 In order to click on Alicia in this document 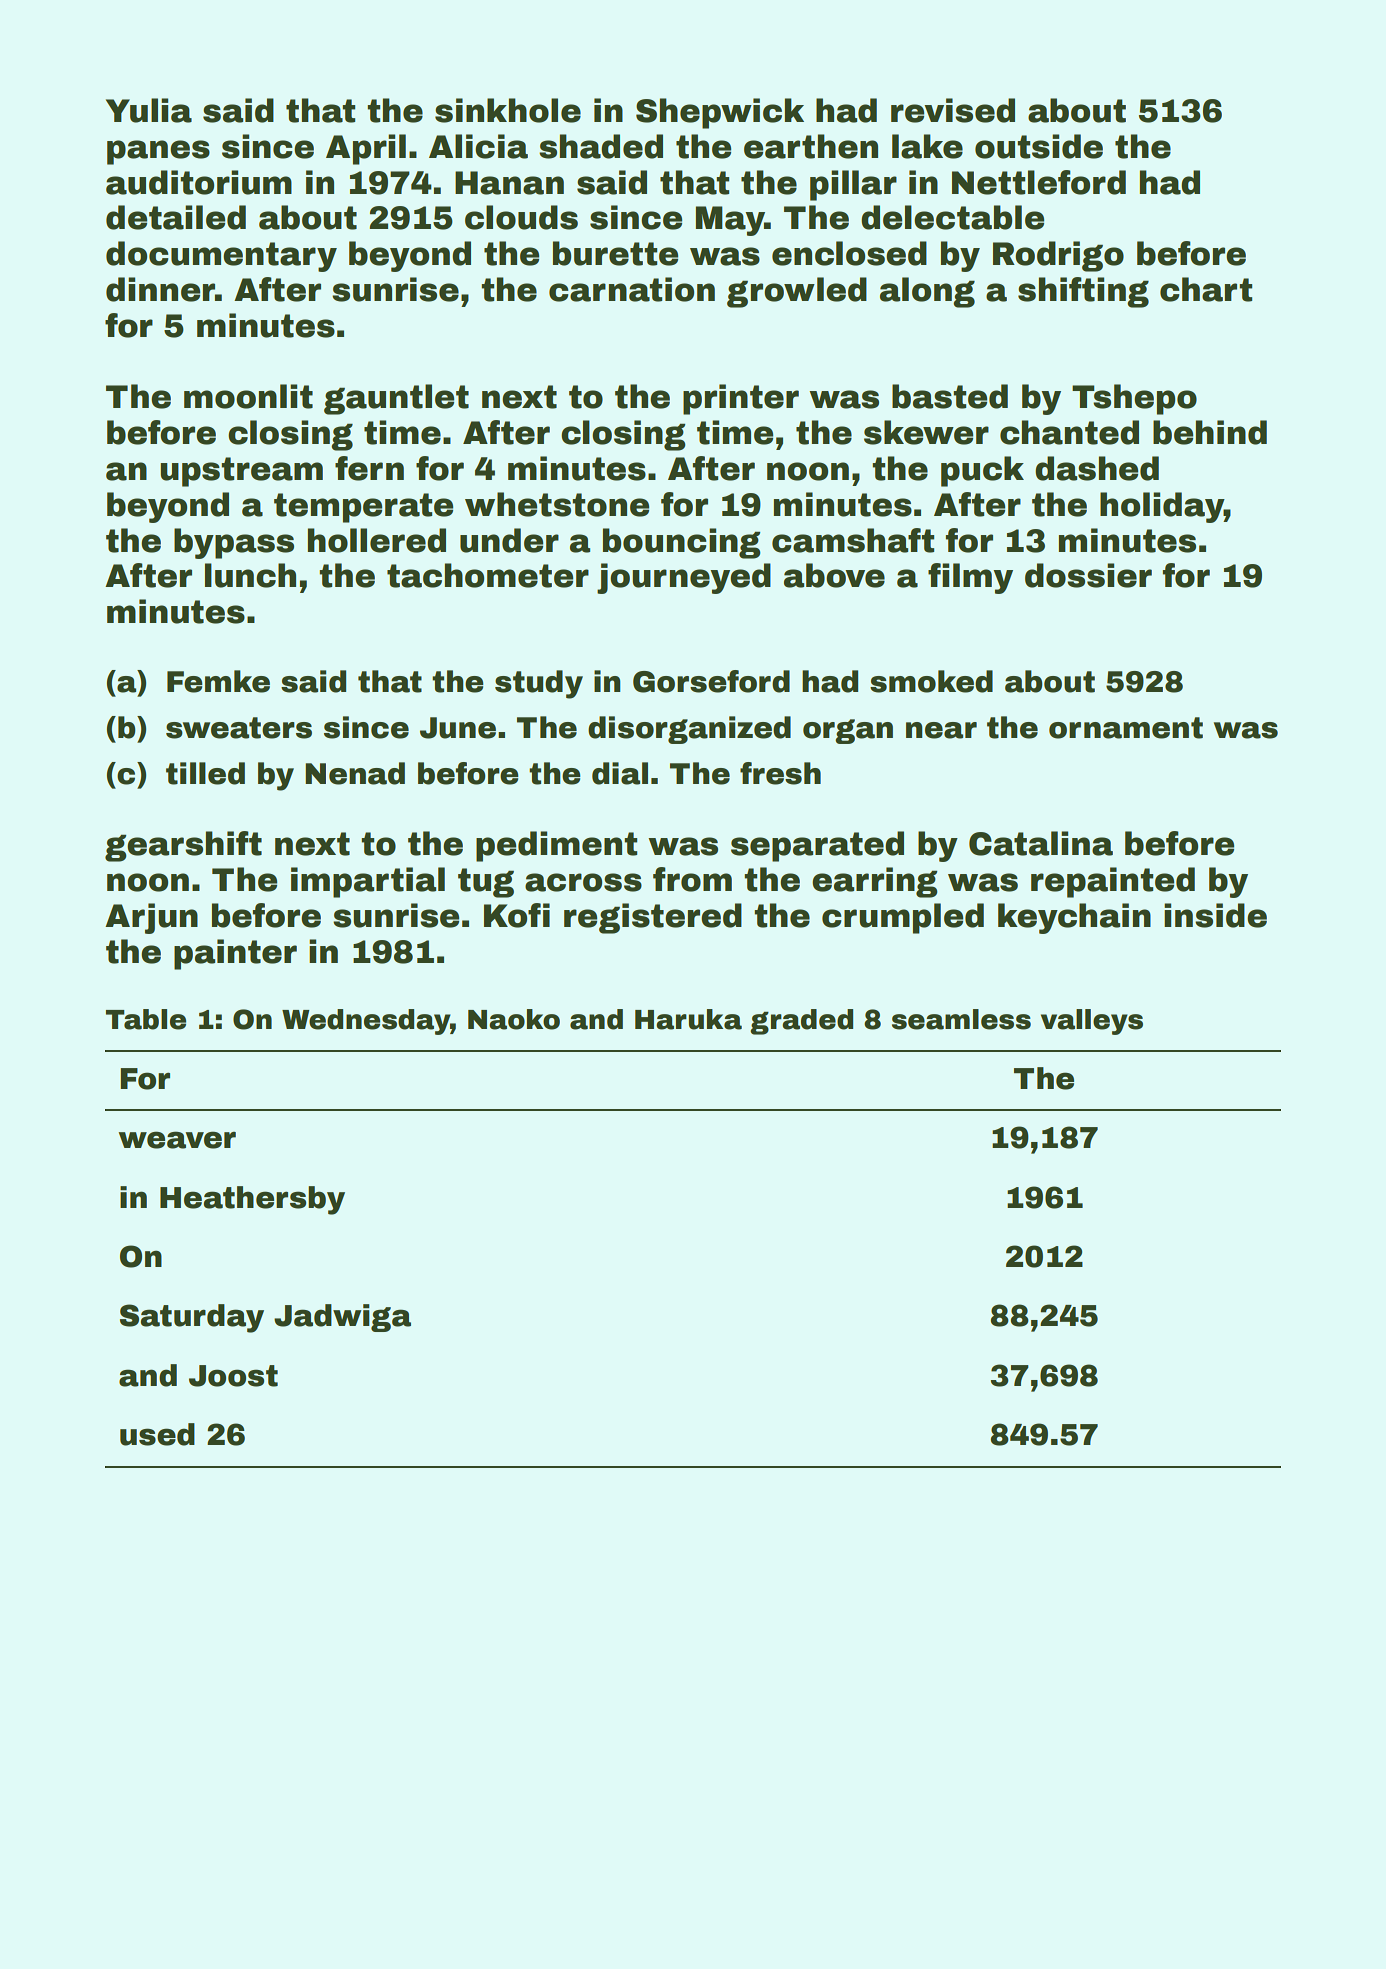, I will do `click(478, 146)`.
